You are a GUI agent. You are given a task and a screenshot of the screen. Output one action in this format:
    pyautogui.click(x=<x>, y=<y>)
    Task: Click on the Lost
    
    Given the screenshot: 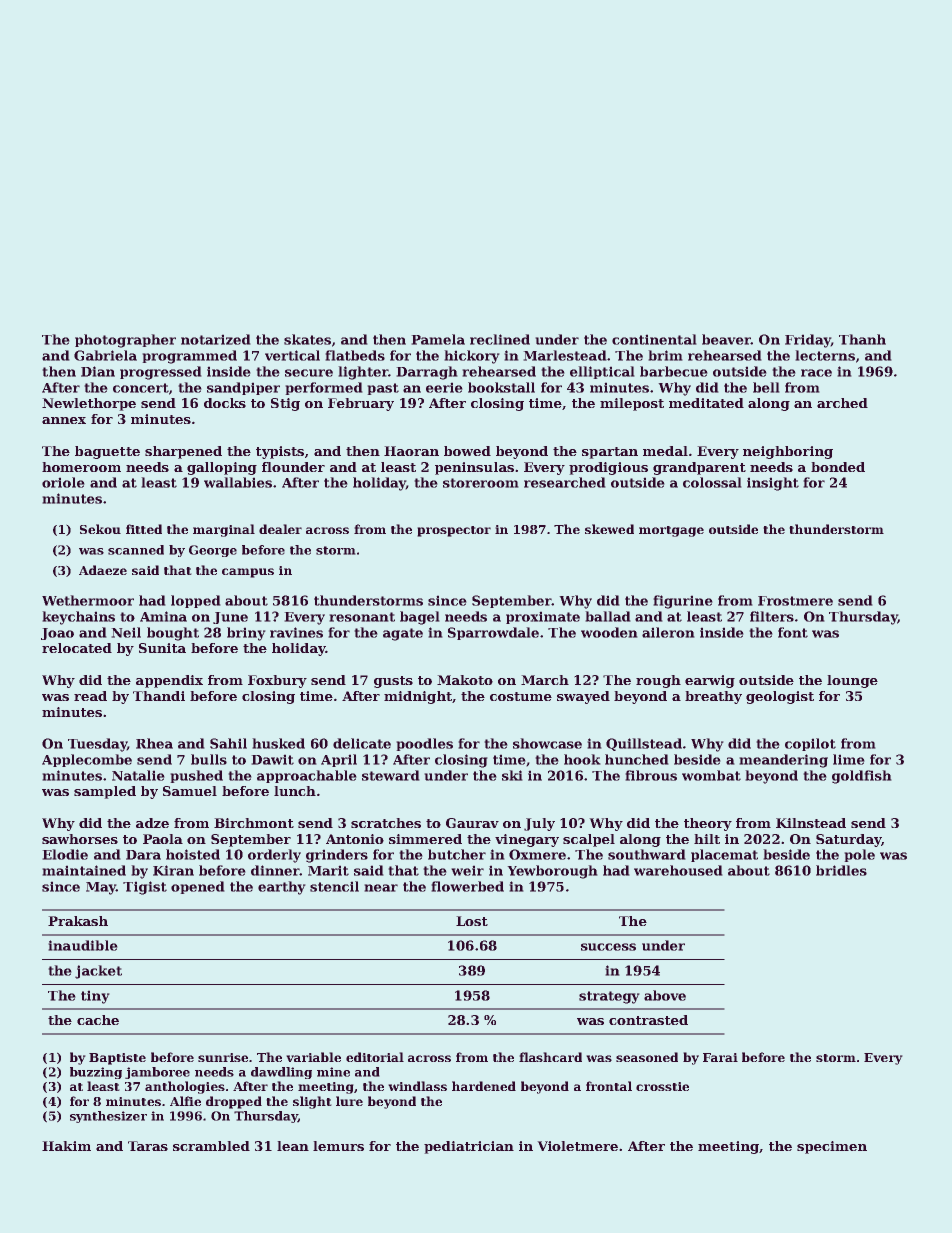 What is the action you would take?
    pyautogui.click(x=472, y=921)
